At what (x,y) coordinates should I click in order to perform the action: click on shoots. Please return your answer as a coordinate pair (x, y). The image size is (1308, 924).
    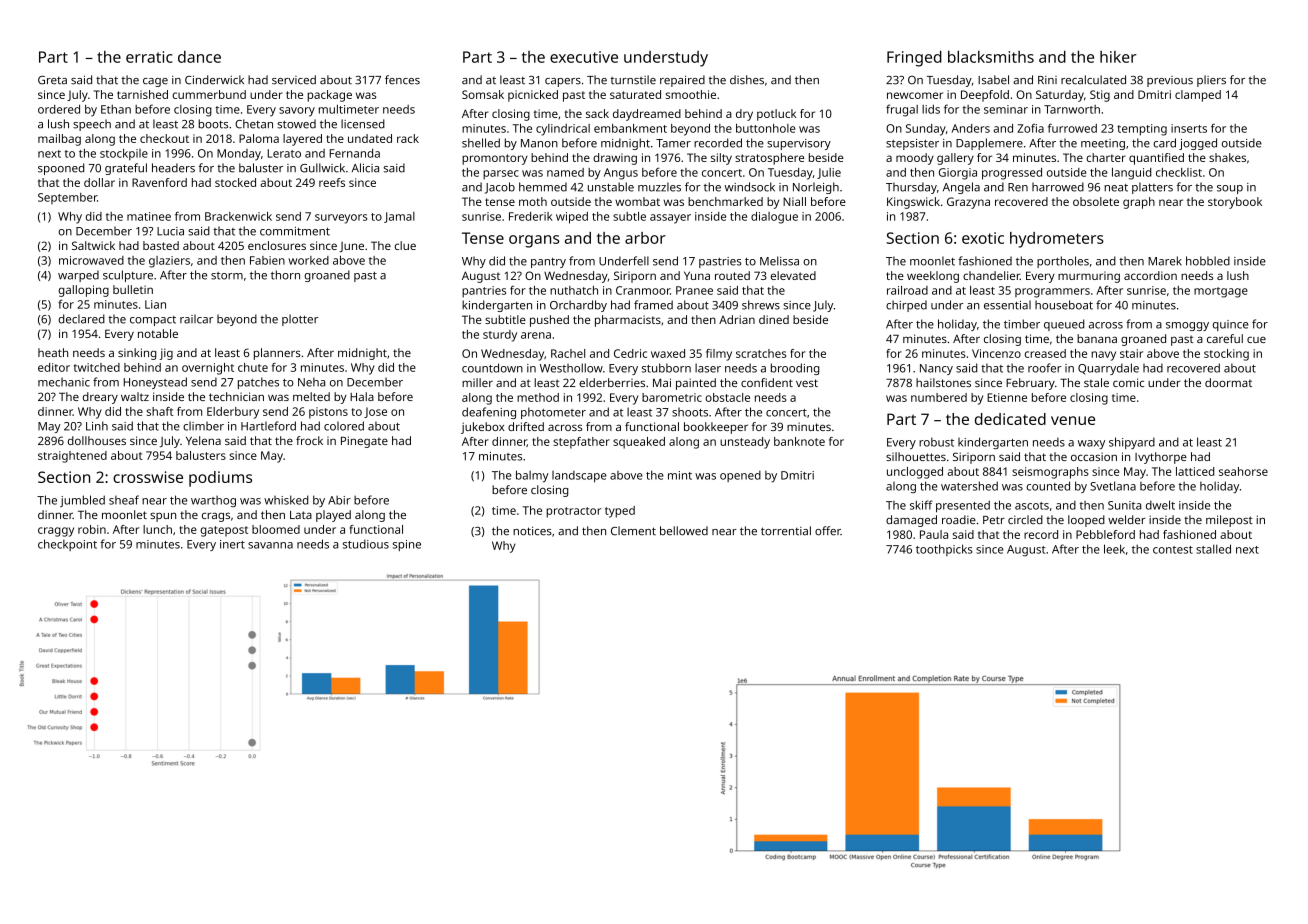
    Looking at the image, I should click on (690, 412).
